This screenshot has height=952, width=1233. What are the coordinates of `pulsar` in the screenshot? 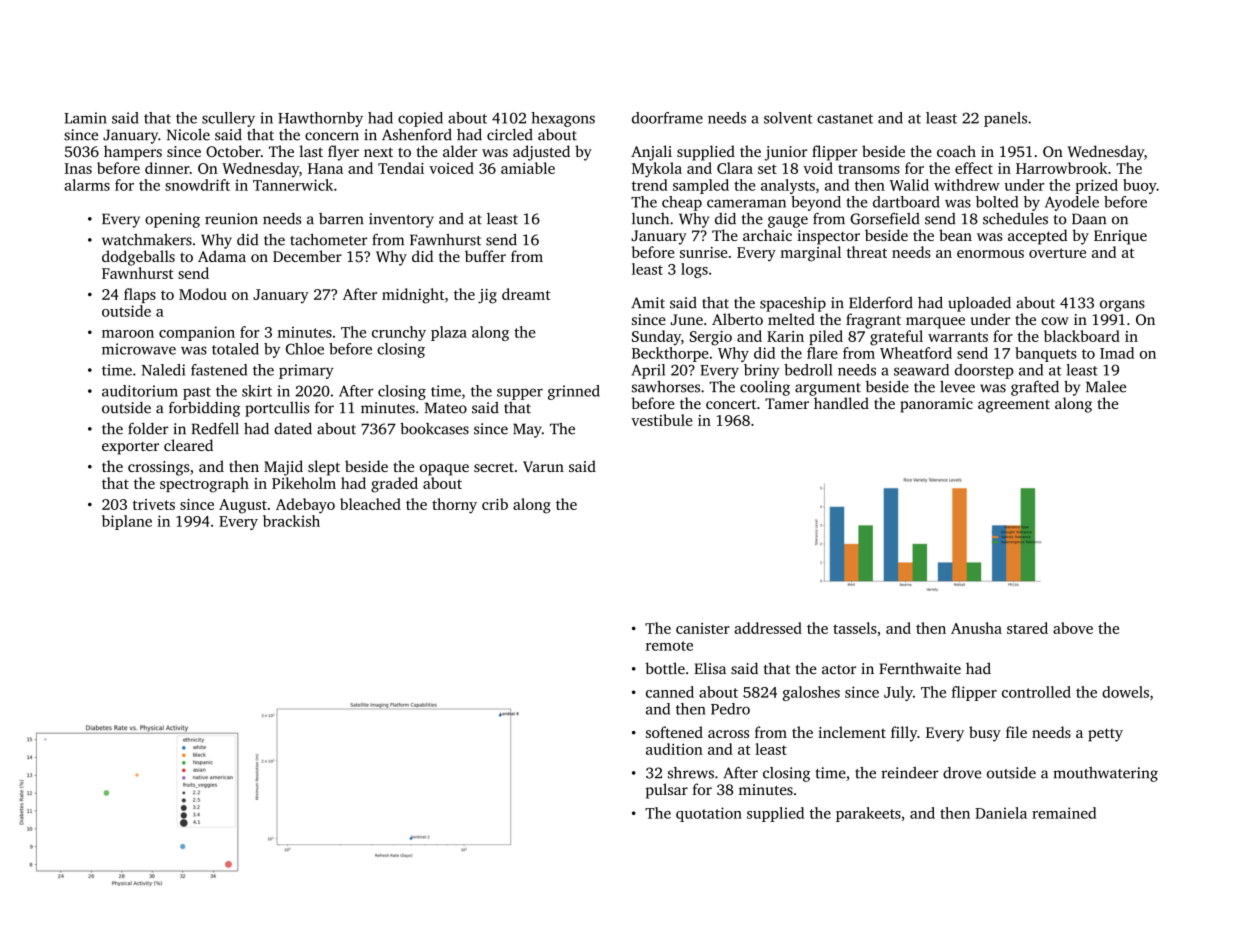 It's located at (667, 791).
